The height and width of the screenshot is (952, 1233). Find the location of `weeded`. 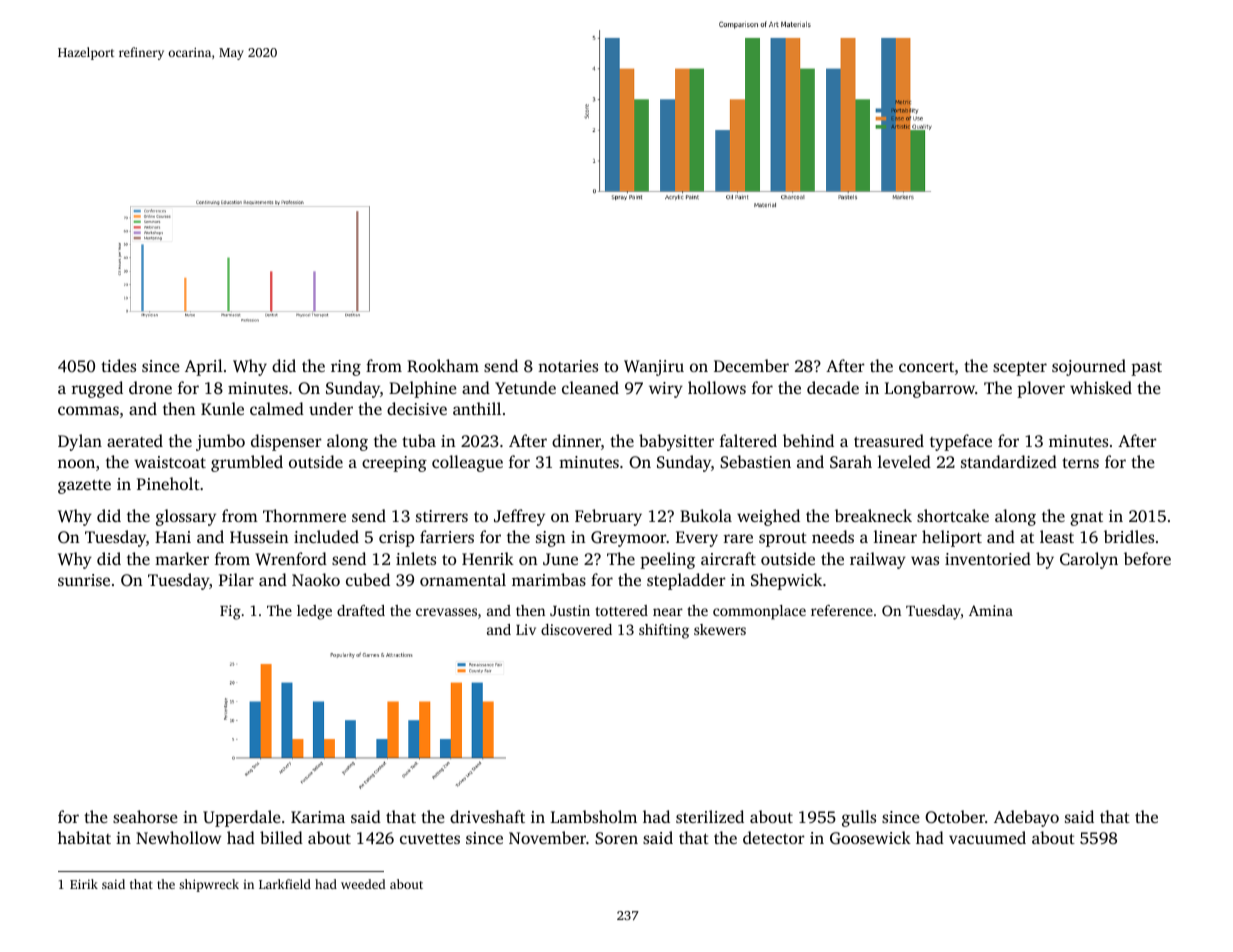

weeded is located at coordinates (363, 884).
